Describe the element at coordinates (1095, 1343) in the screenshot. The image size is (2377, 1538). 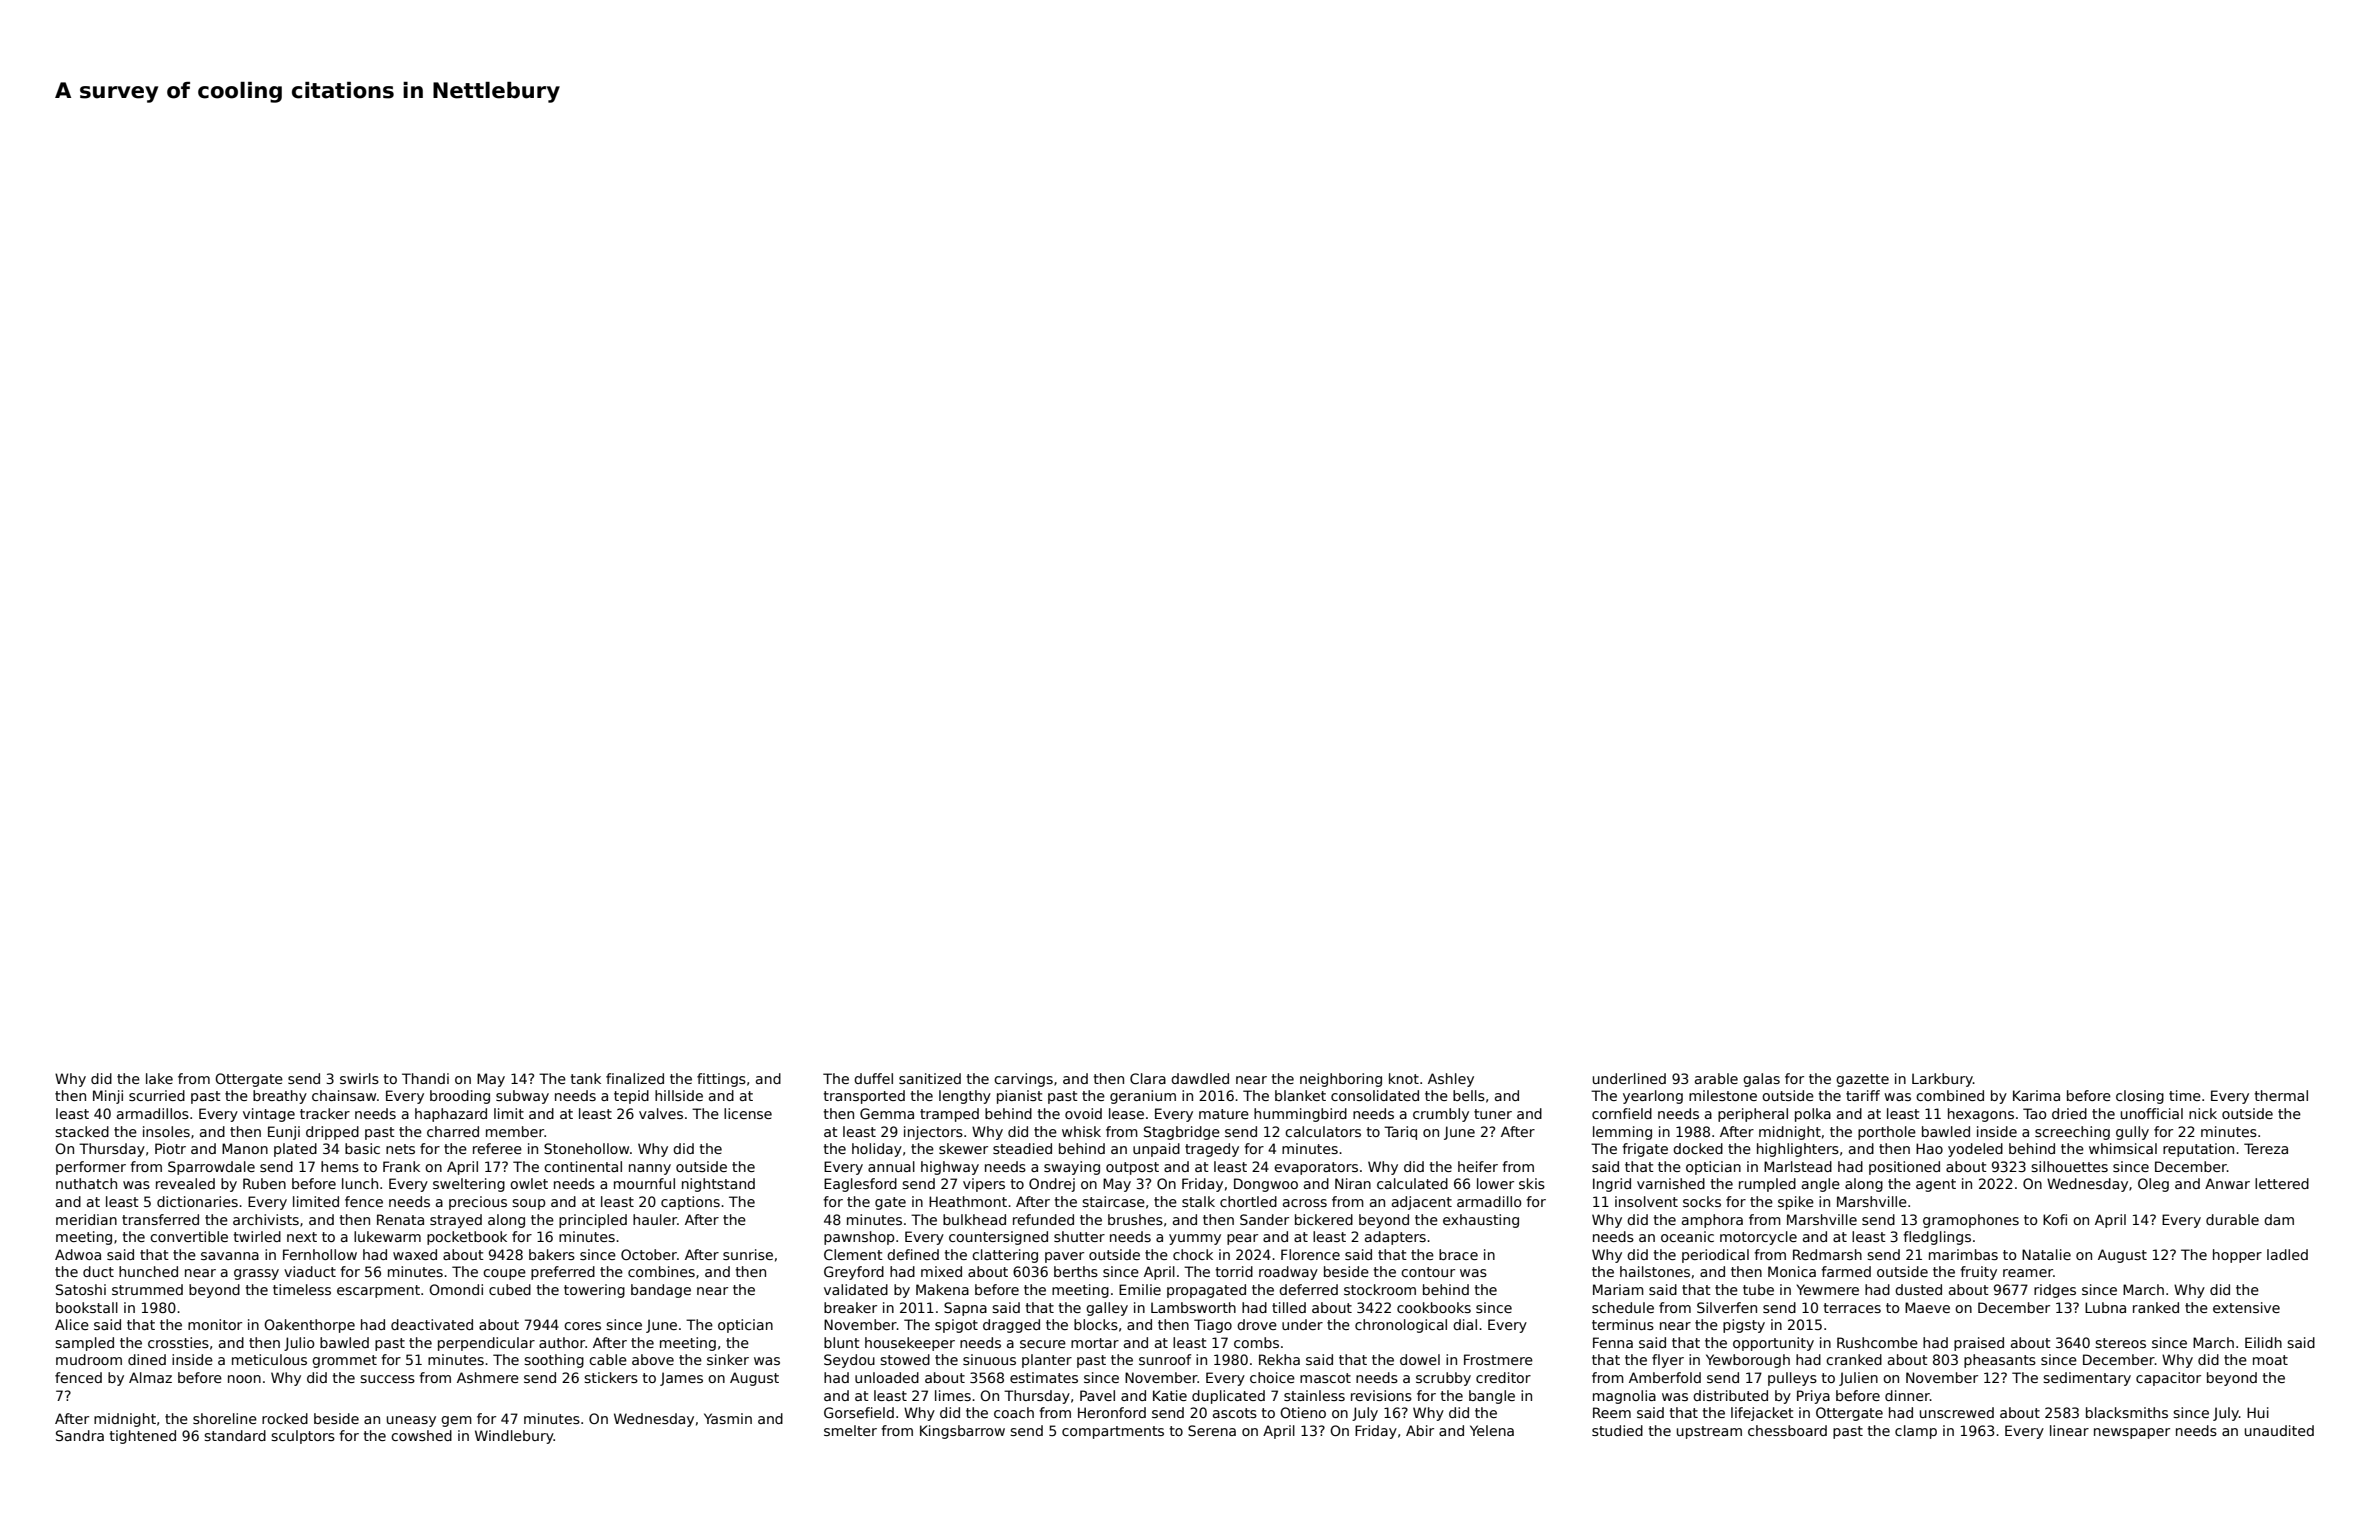
I see `mortar` at that location.
